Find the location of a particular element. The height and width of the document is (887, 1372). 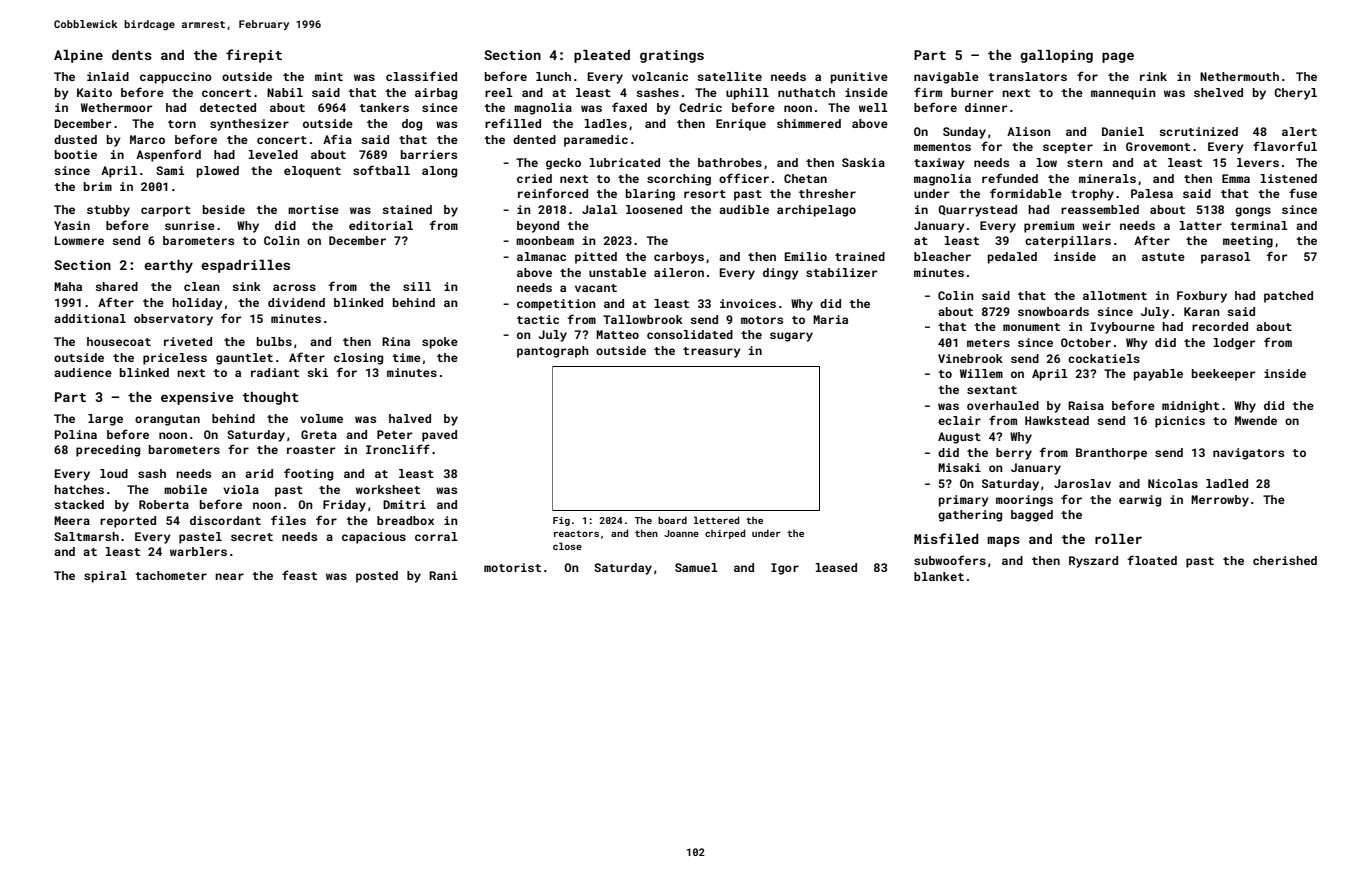

page is located at coordinates (1118, 57).
